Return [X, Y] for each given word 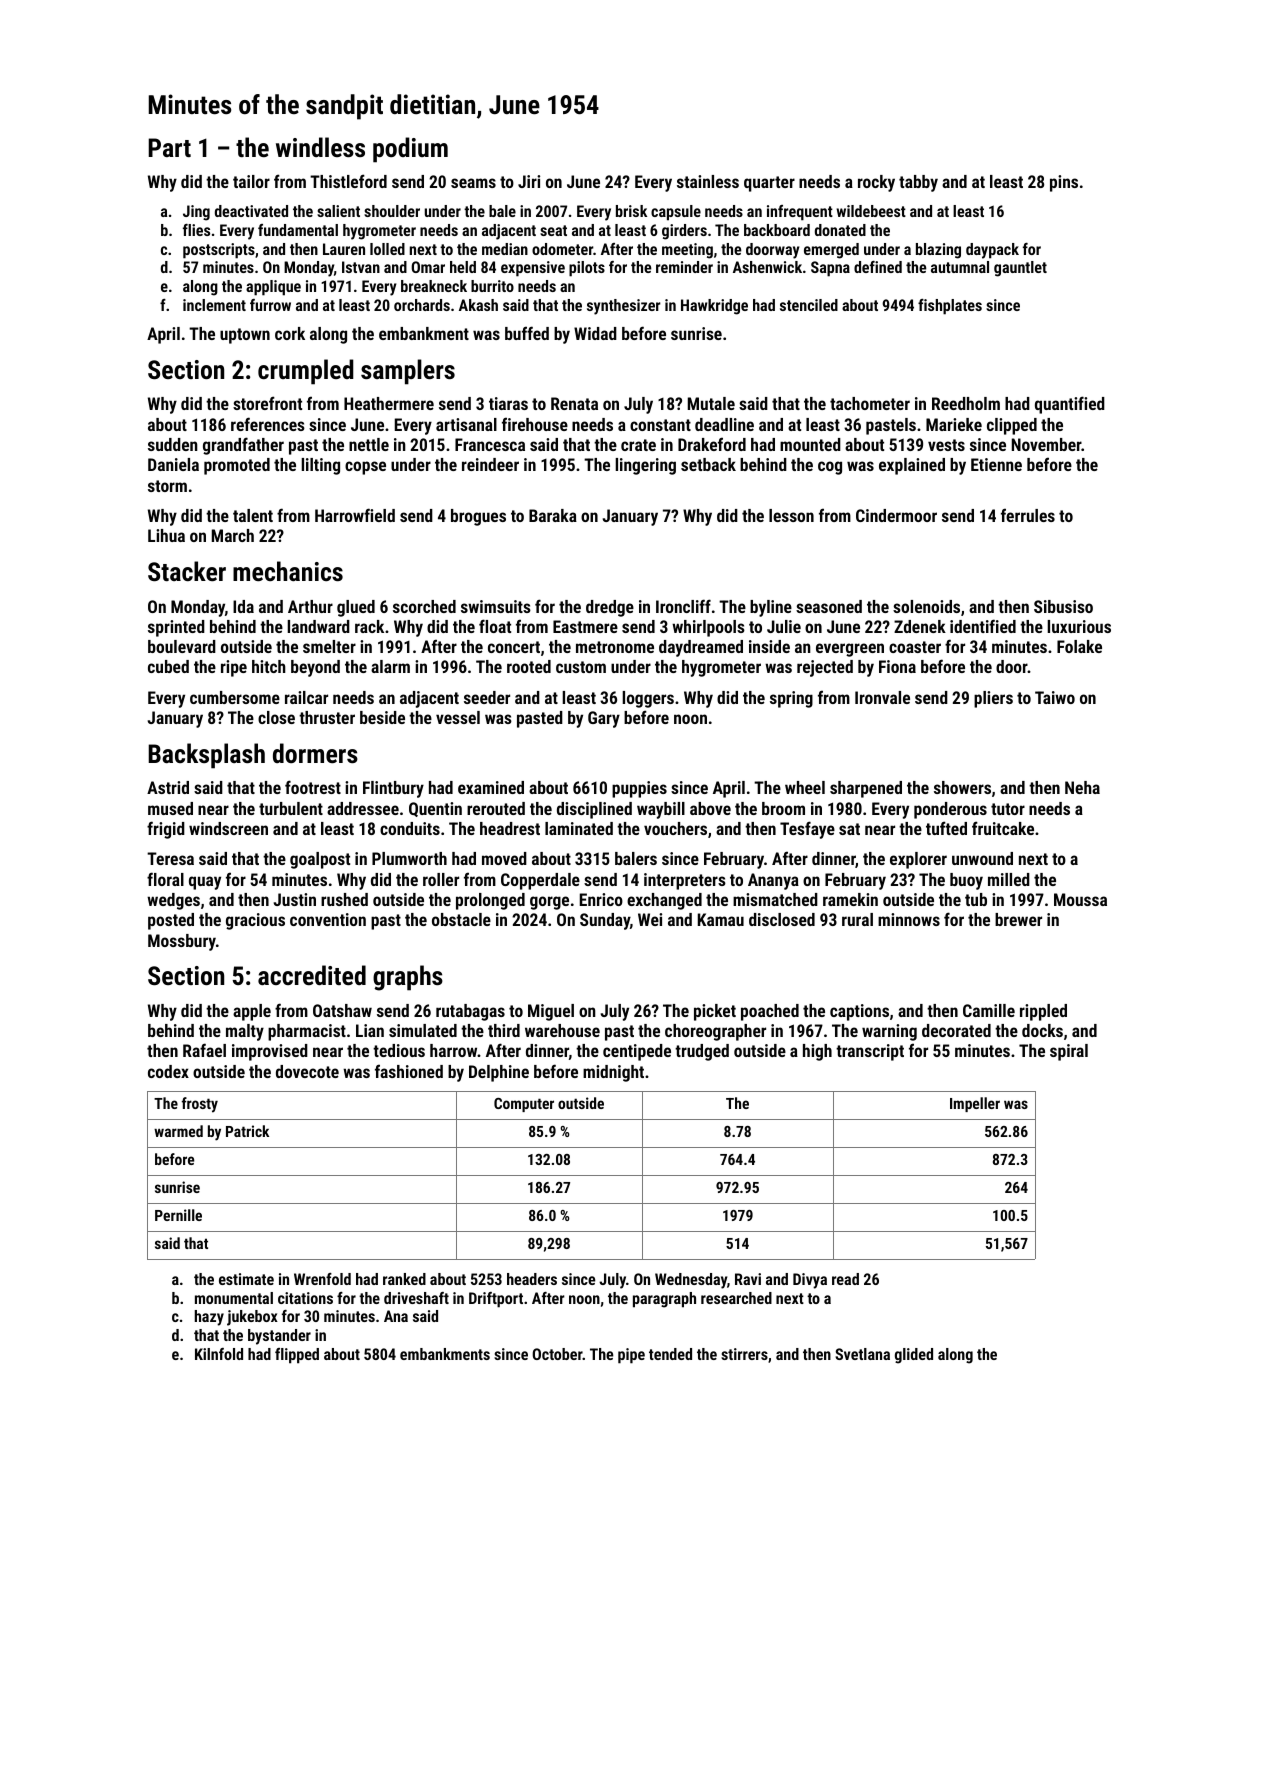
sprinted [176, 628]
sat [849, 829]
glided [914, 1356]
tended [670, 1354]
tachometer [870, 403]
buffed [527, 333]
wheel [805, 787]
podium [410, 150]
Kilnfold [219, 1354]
